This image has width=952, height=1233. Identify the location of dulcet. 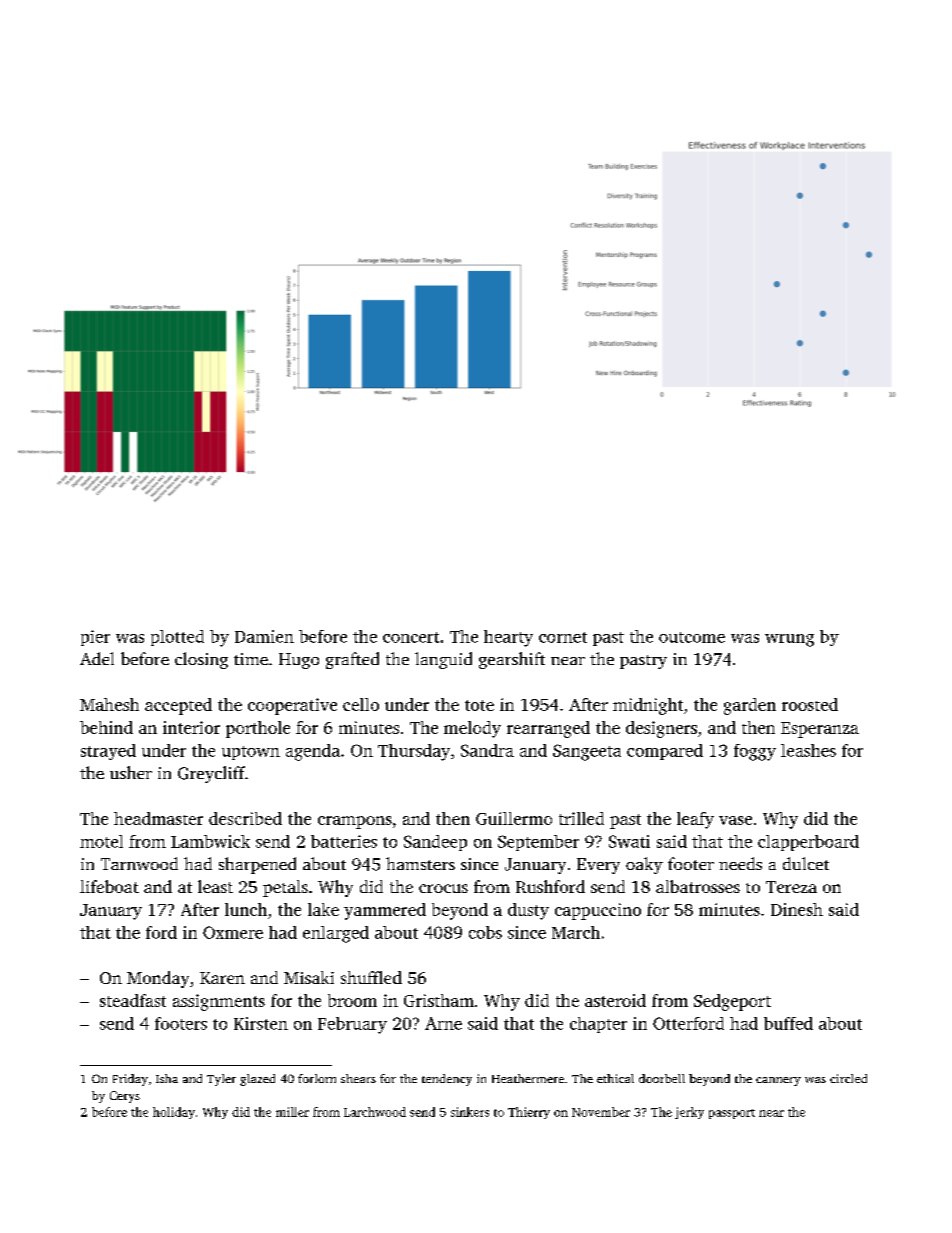
(806, 863).
